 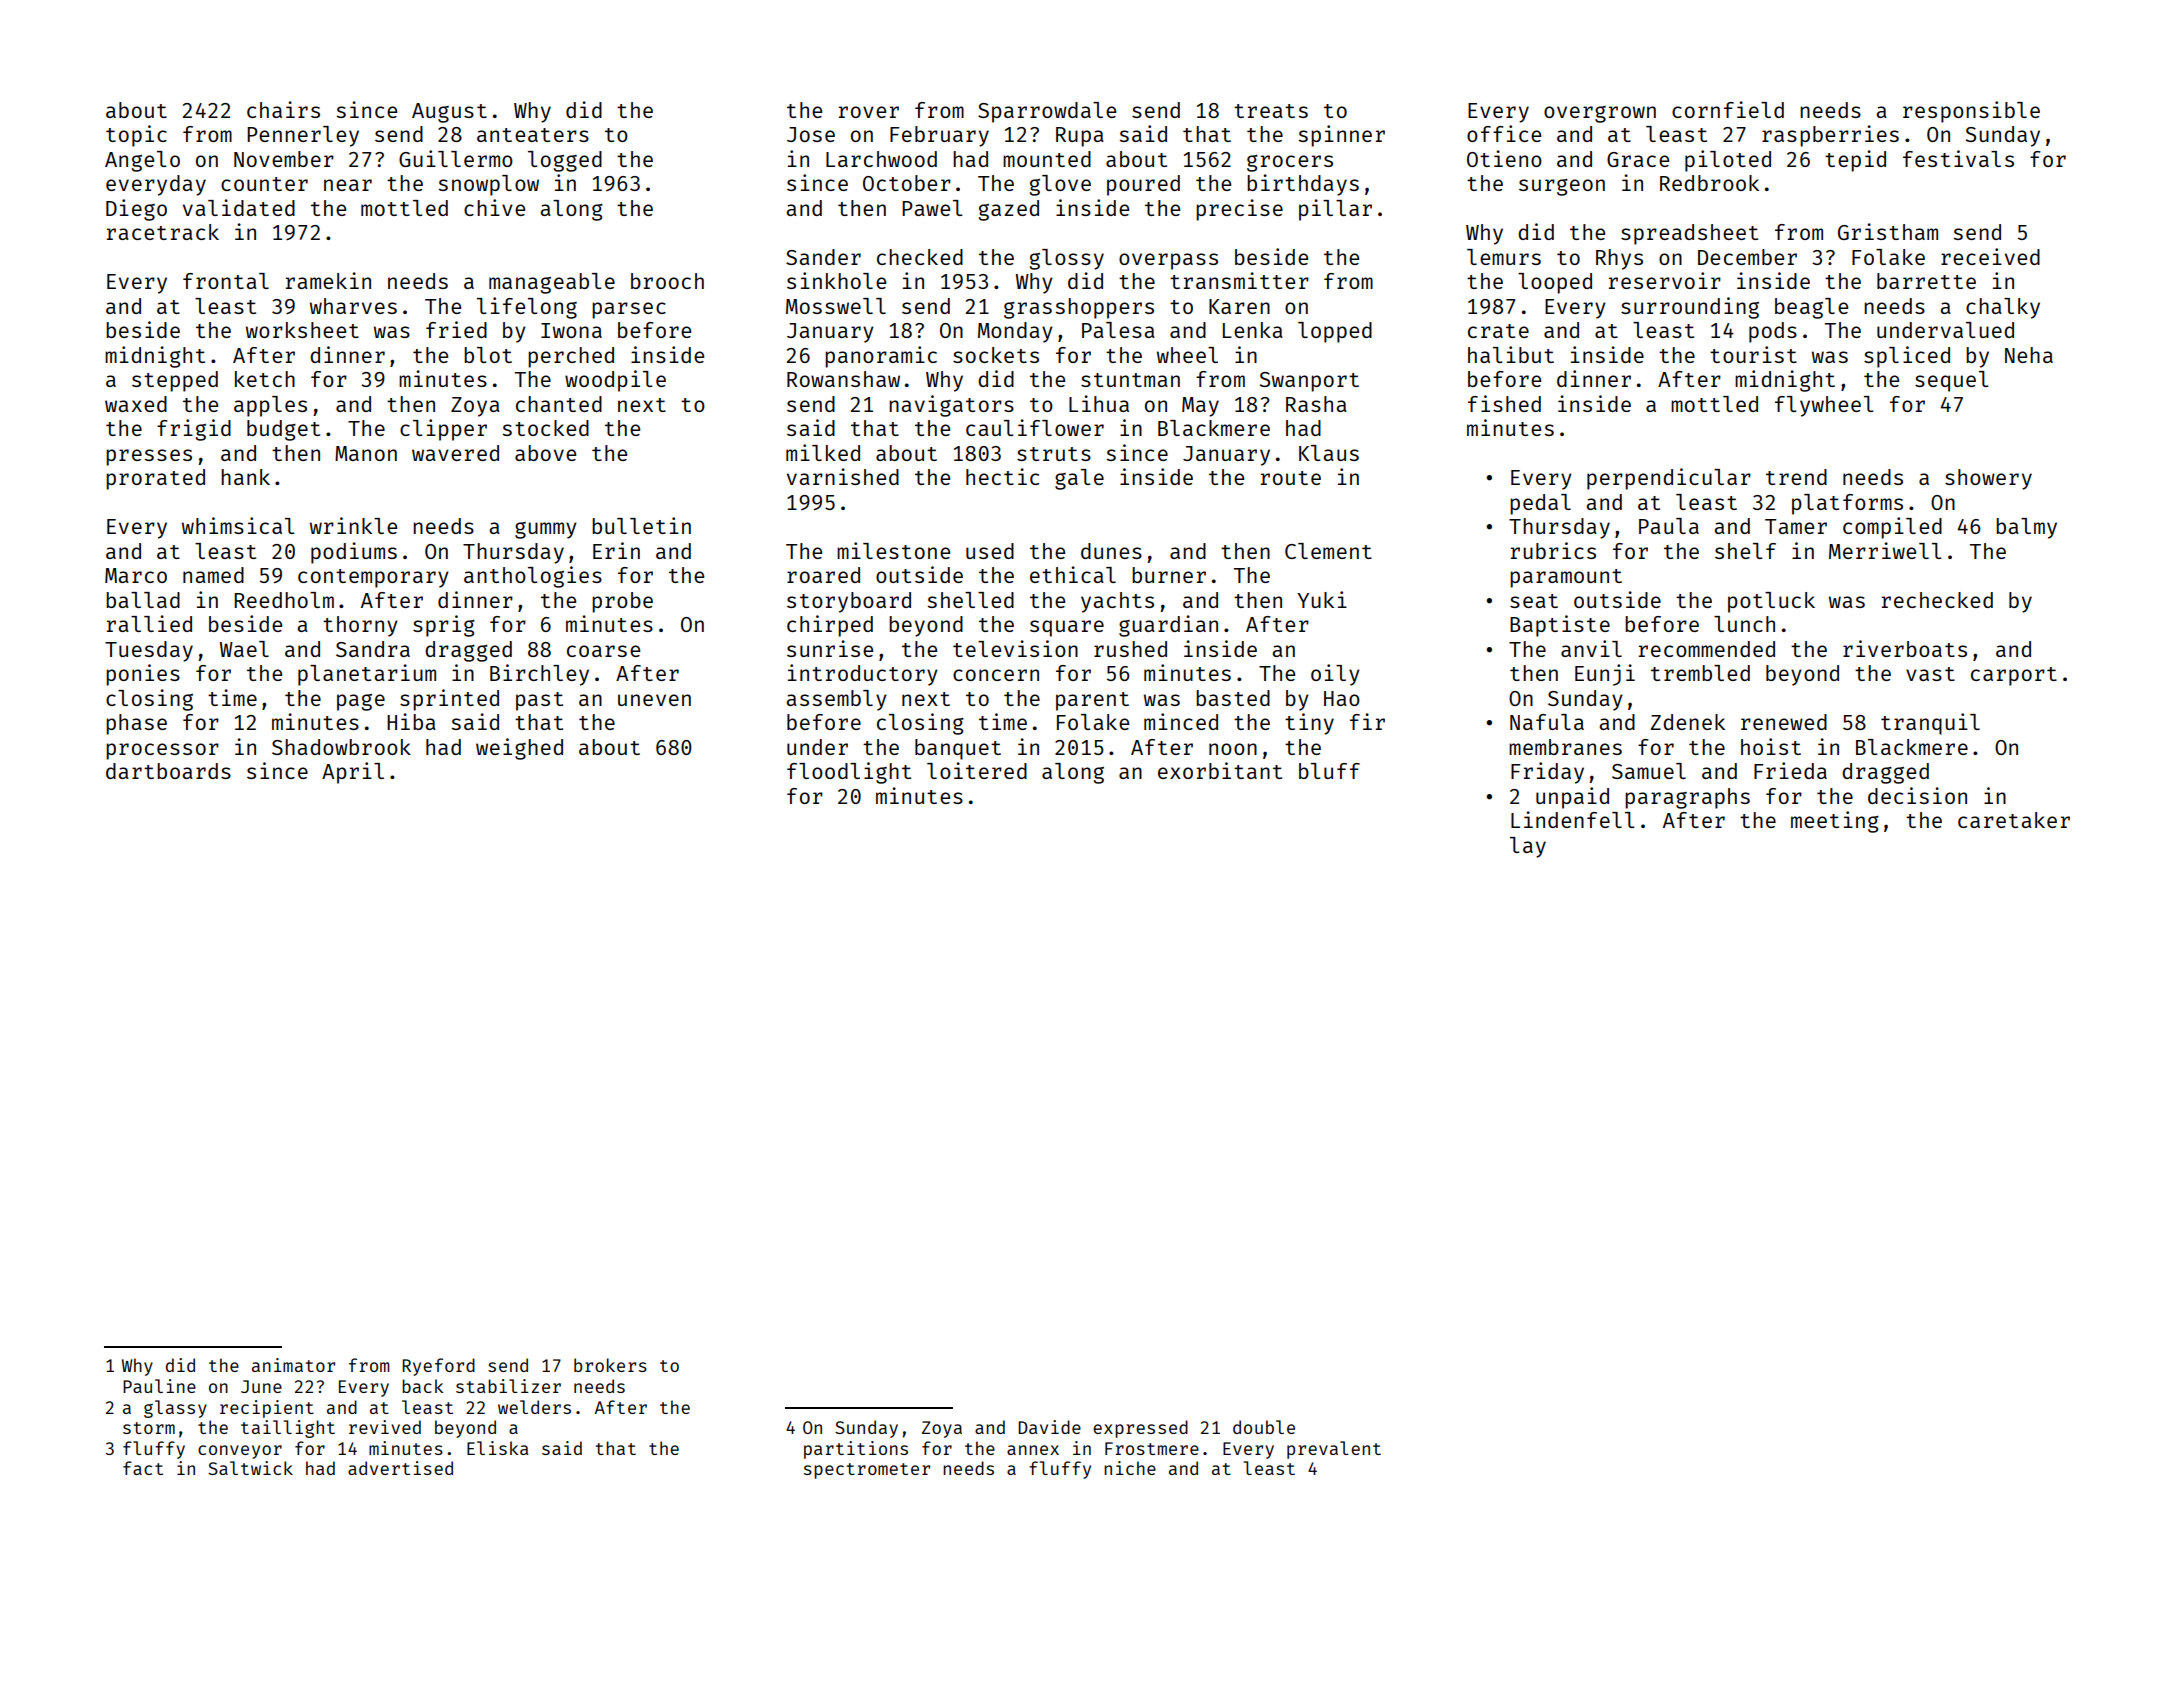 I want to click on Saltwick, so click(x=250, y=1468).
